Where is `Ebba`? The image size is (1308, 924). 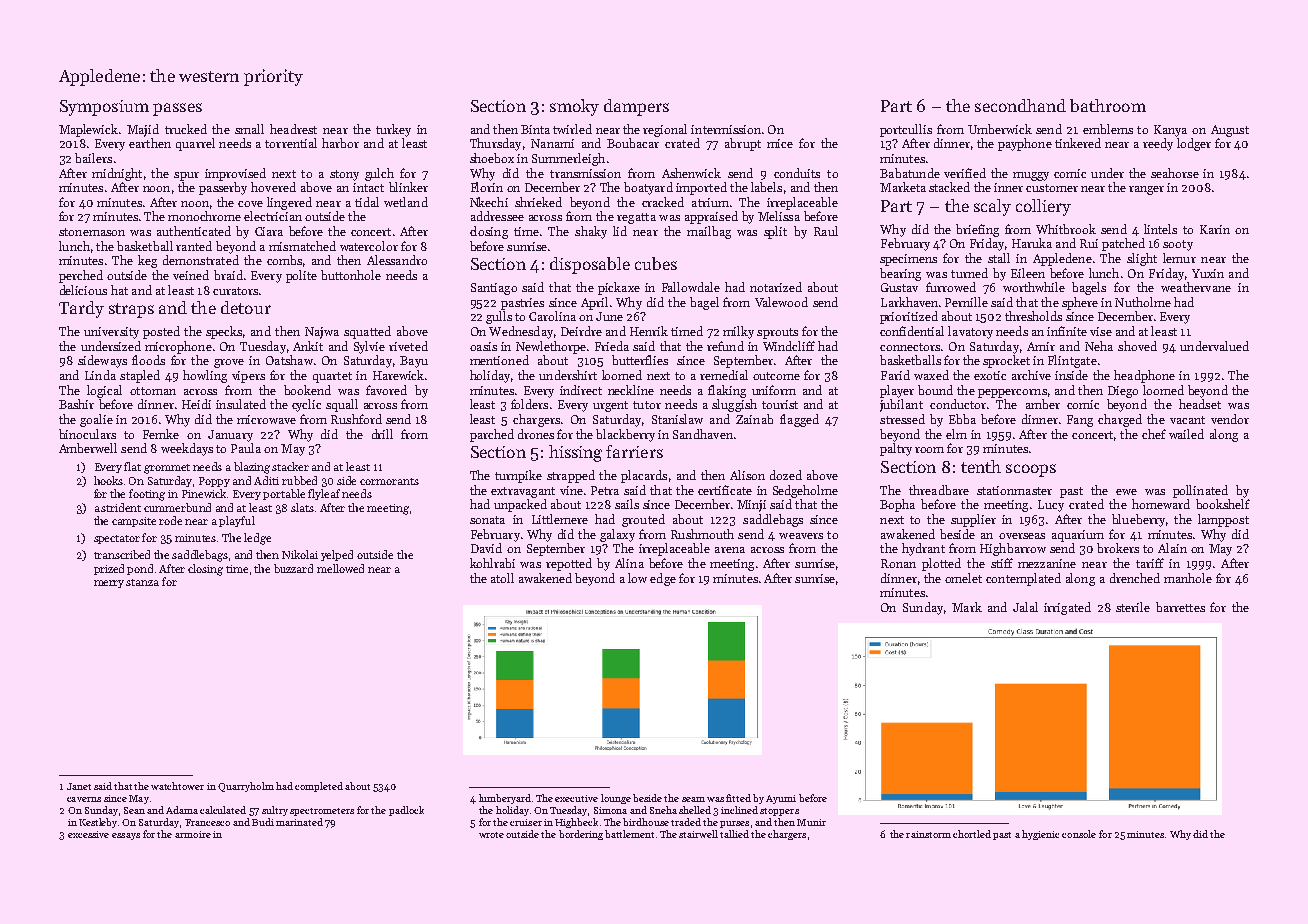
Ebba is located at coordinates (962, 419).
